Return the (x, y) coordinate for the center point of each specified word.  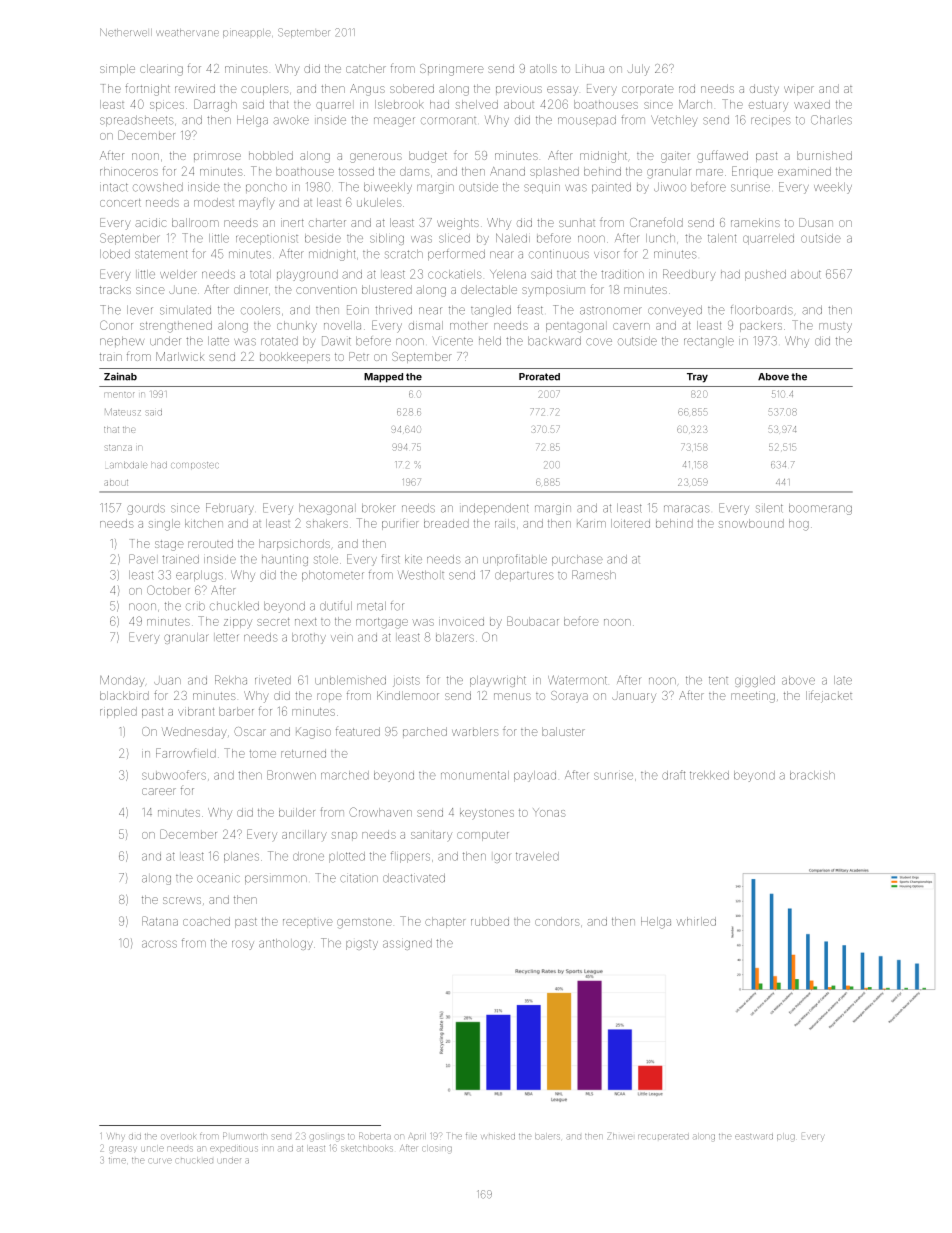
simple (117, 69)
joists (406, 681)
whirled (696, 921)
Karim (591, 523)
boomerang (820, 509)
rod (687, 88)
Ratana (160, 921)
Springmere (451, 70)
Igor (502, 858)
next (306, 622)
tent (718, 680)
